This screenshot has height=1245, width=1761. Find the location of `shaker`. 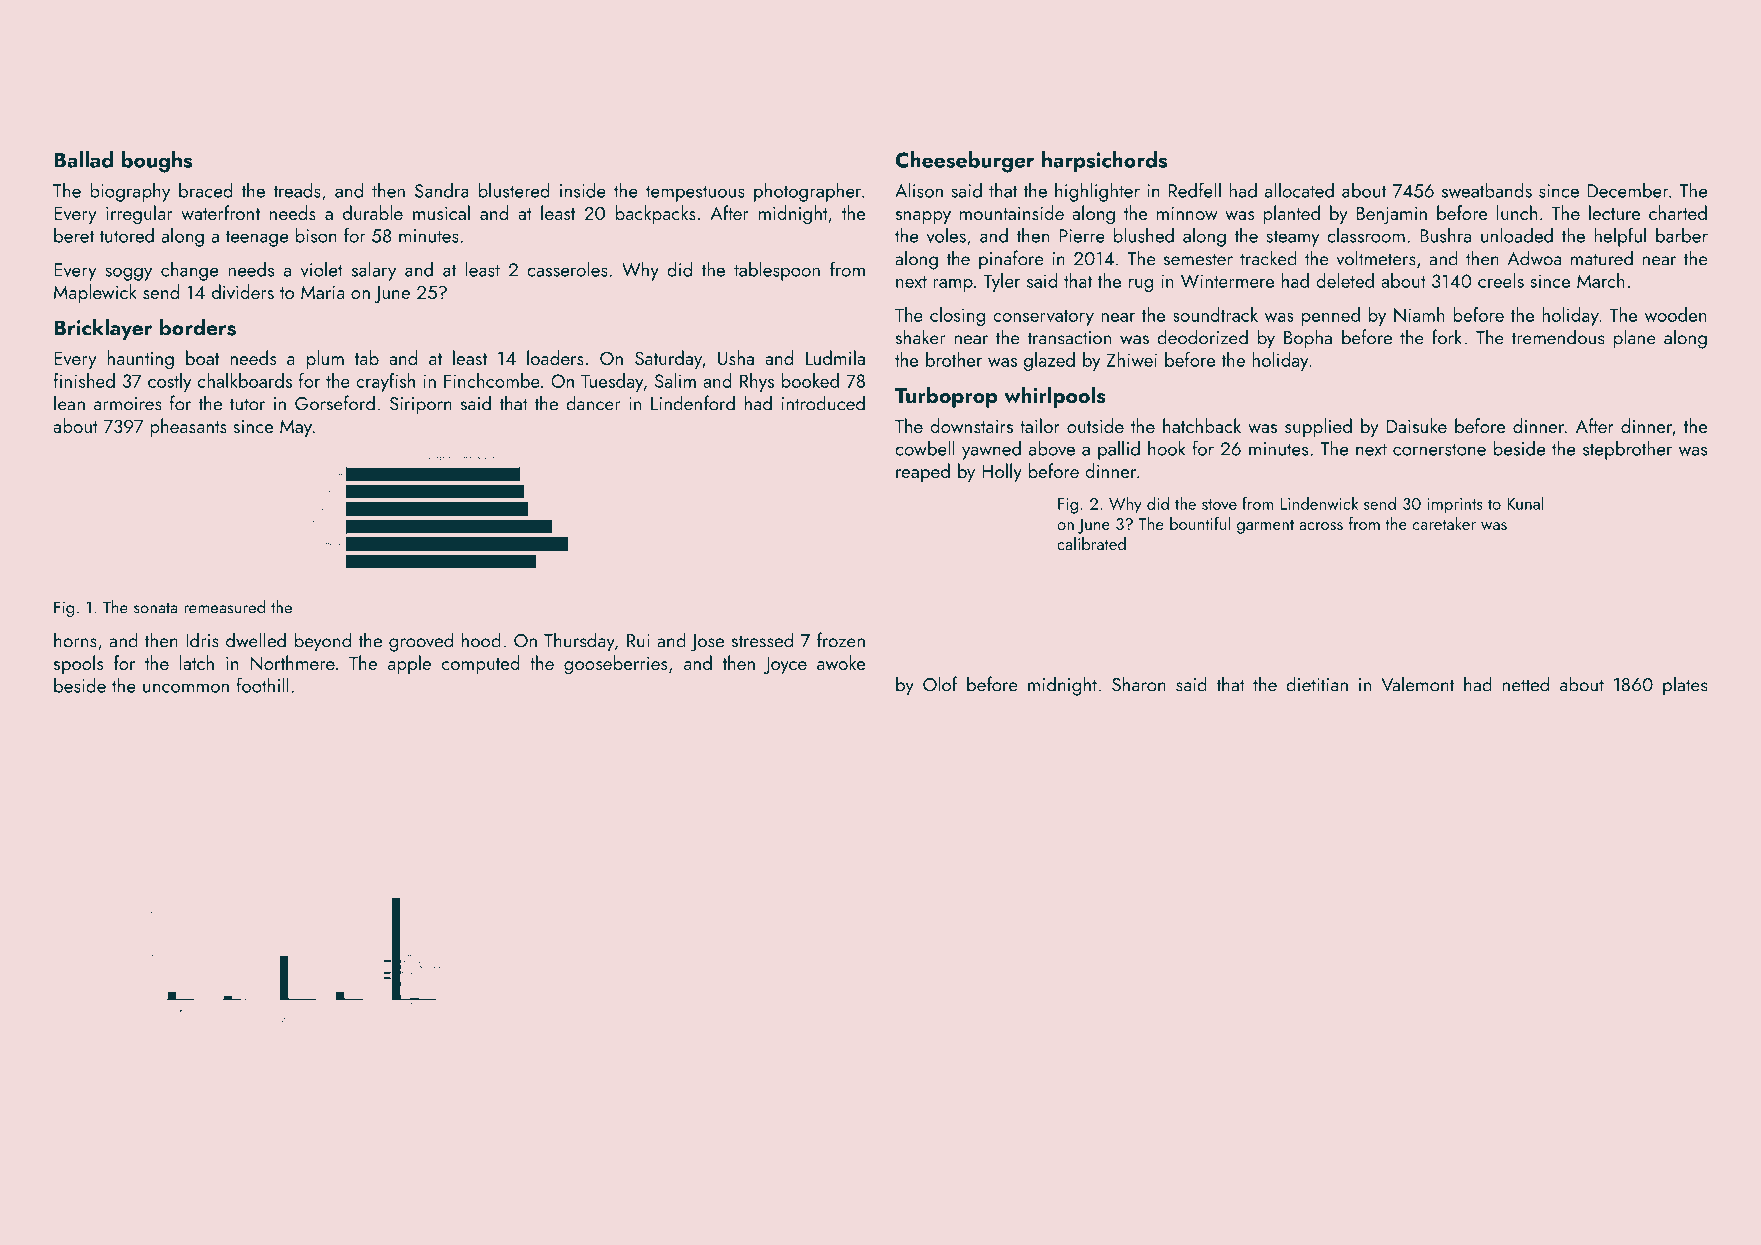

shaker is located at coordinates (921, 337).
